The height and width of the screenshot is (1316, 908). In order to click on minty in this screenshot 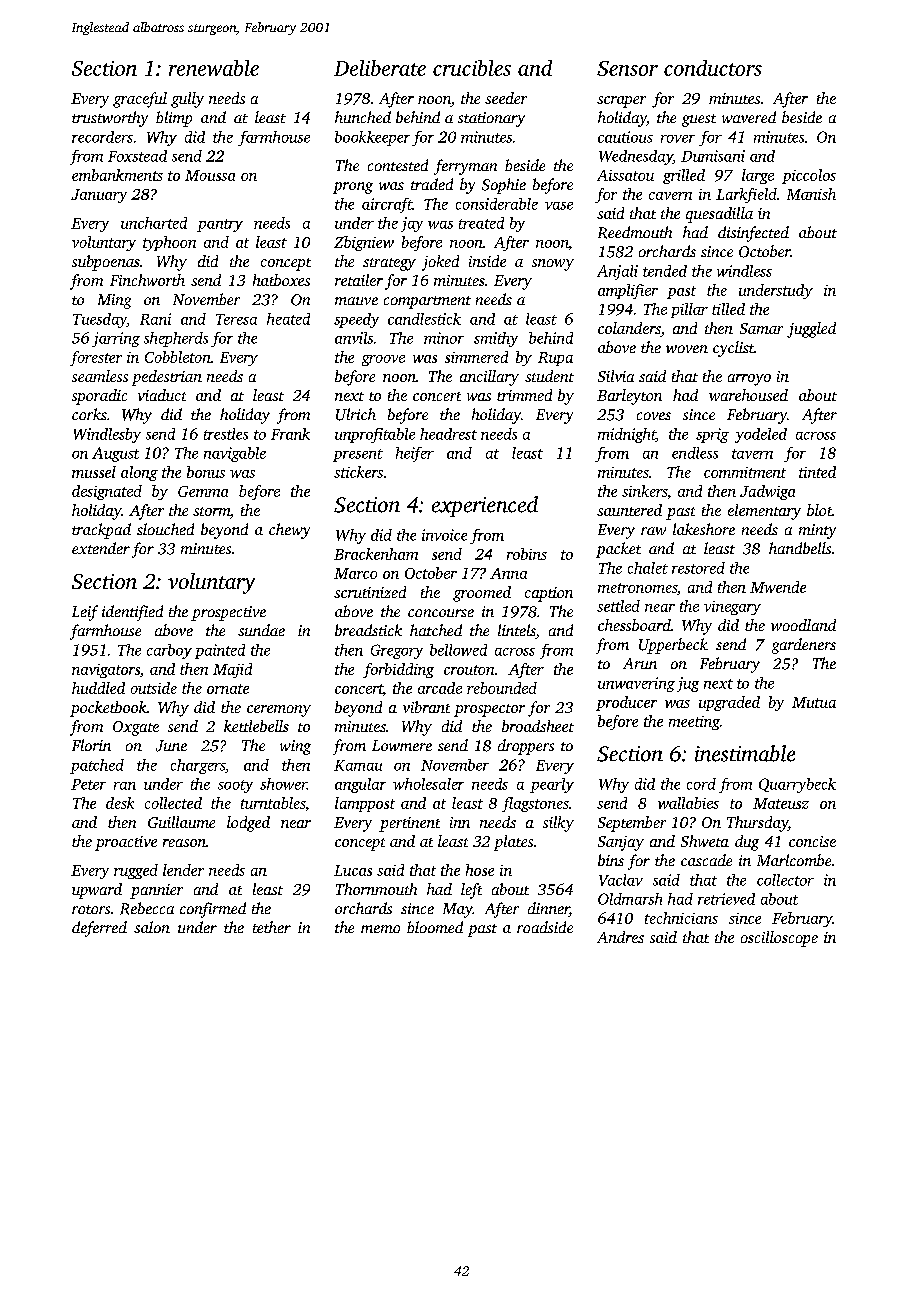, I will do `click(817, 531)`.
